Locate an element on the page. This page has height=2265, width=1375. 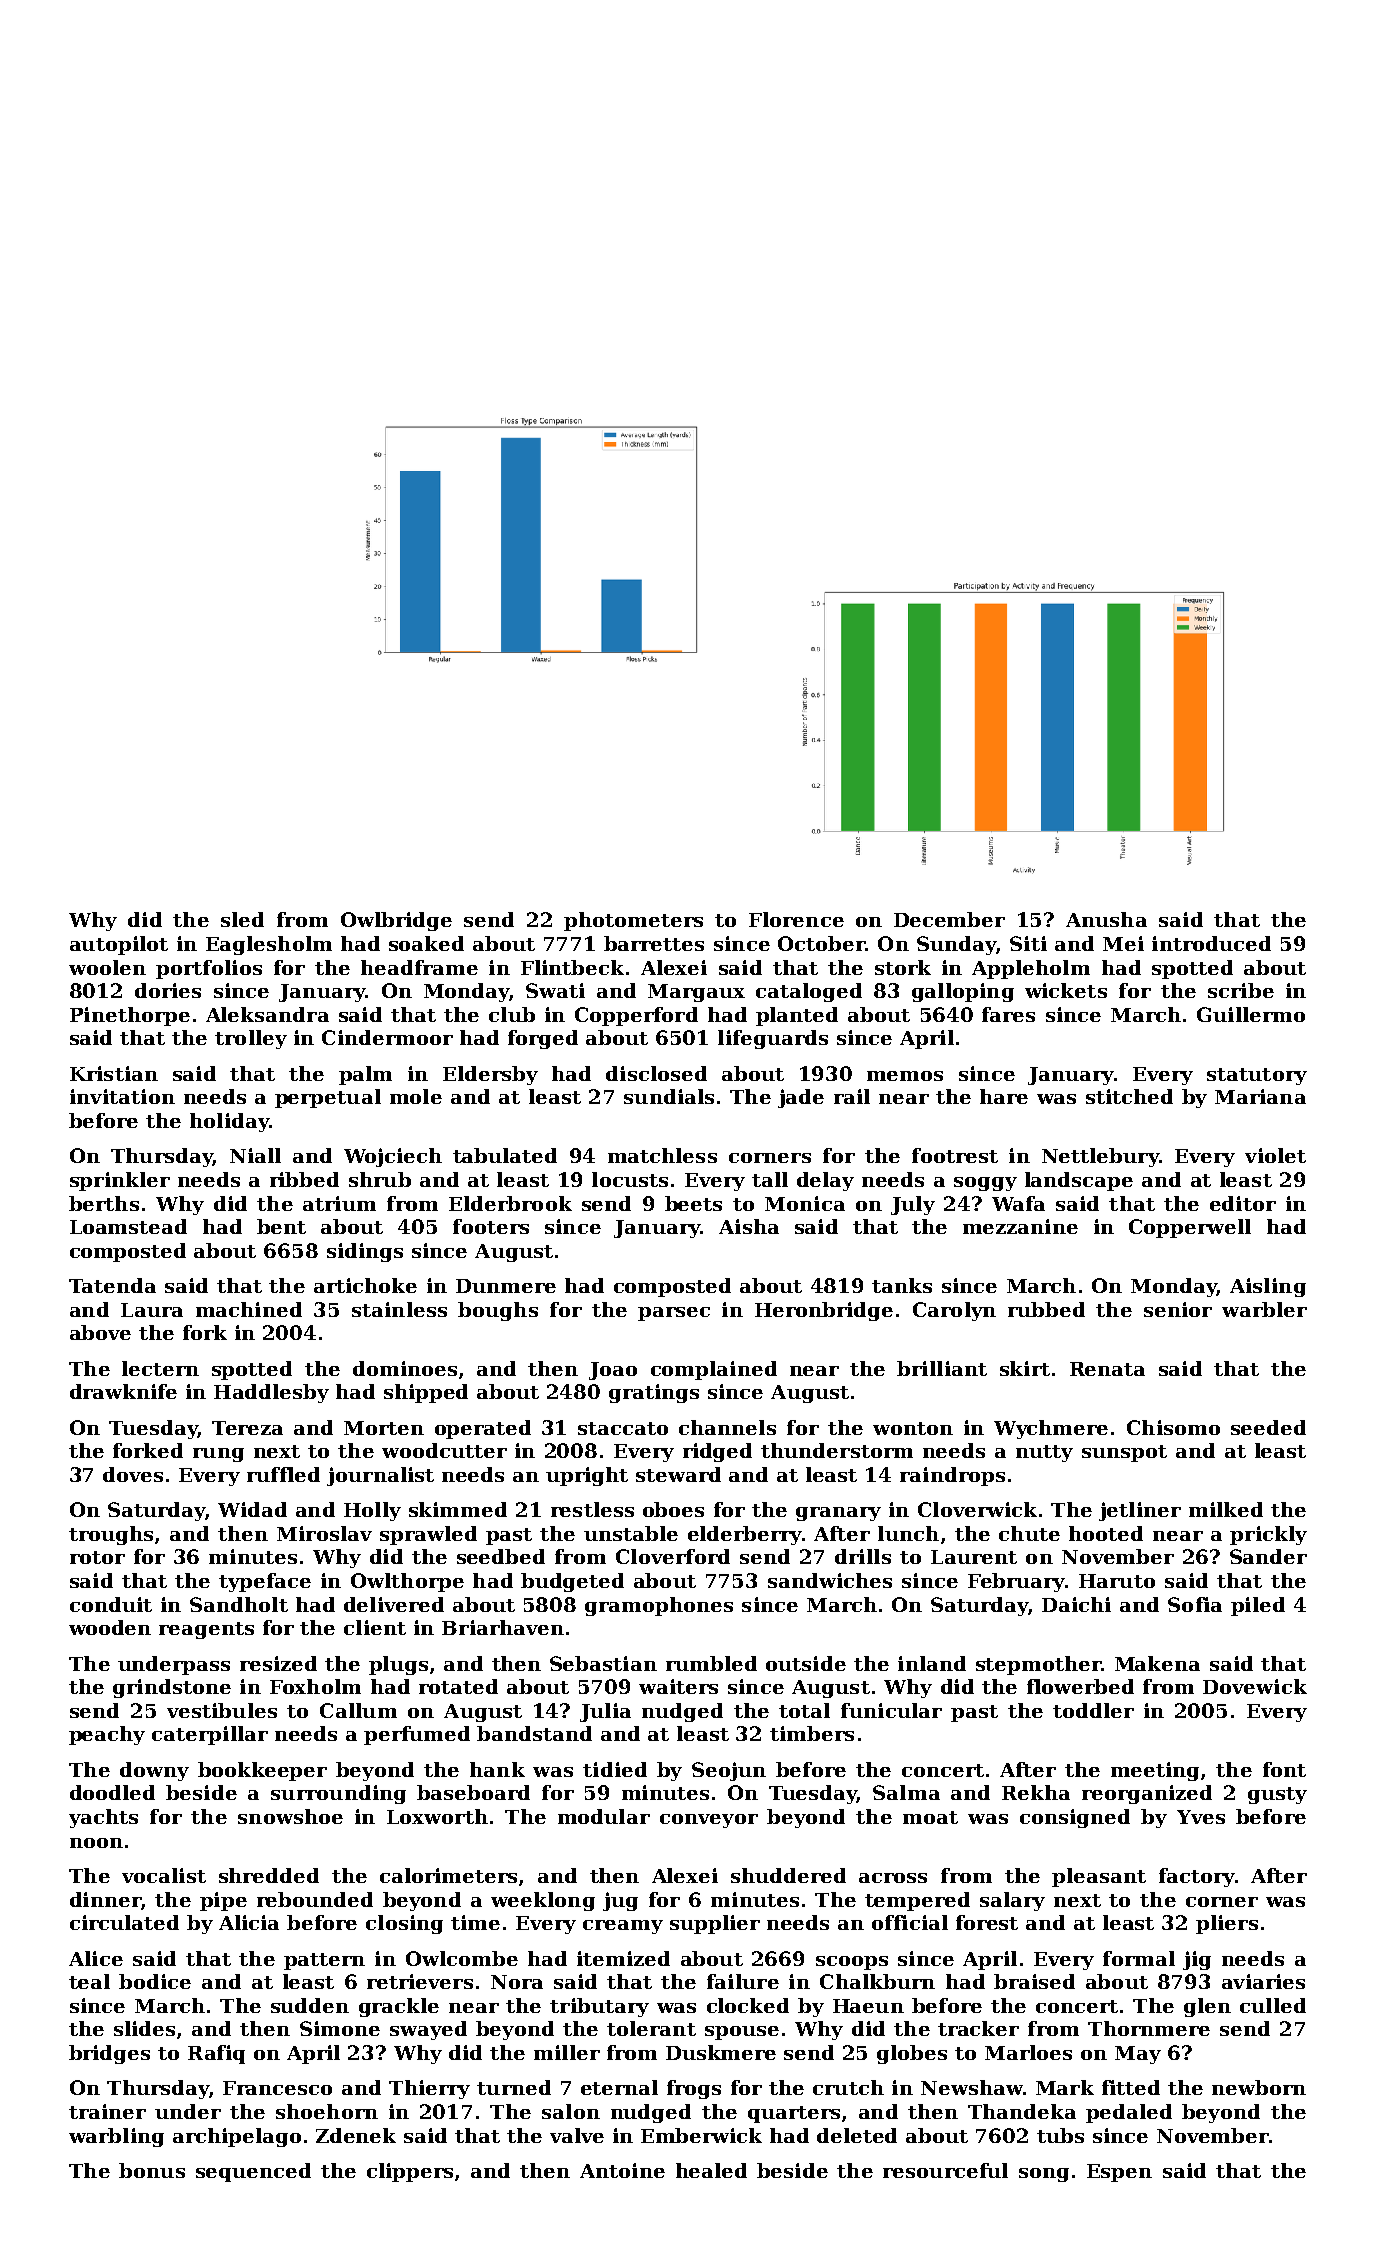
Cloverford is located at coordinates (673, 1556).
